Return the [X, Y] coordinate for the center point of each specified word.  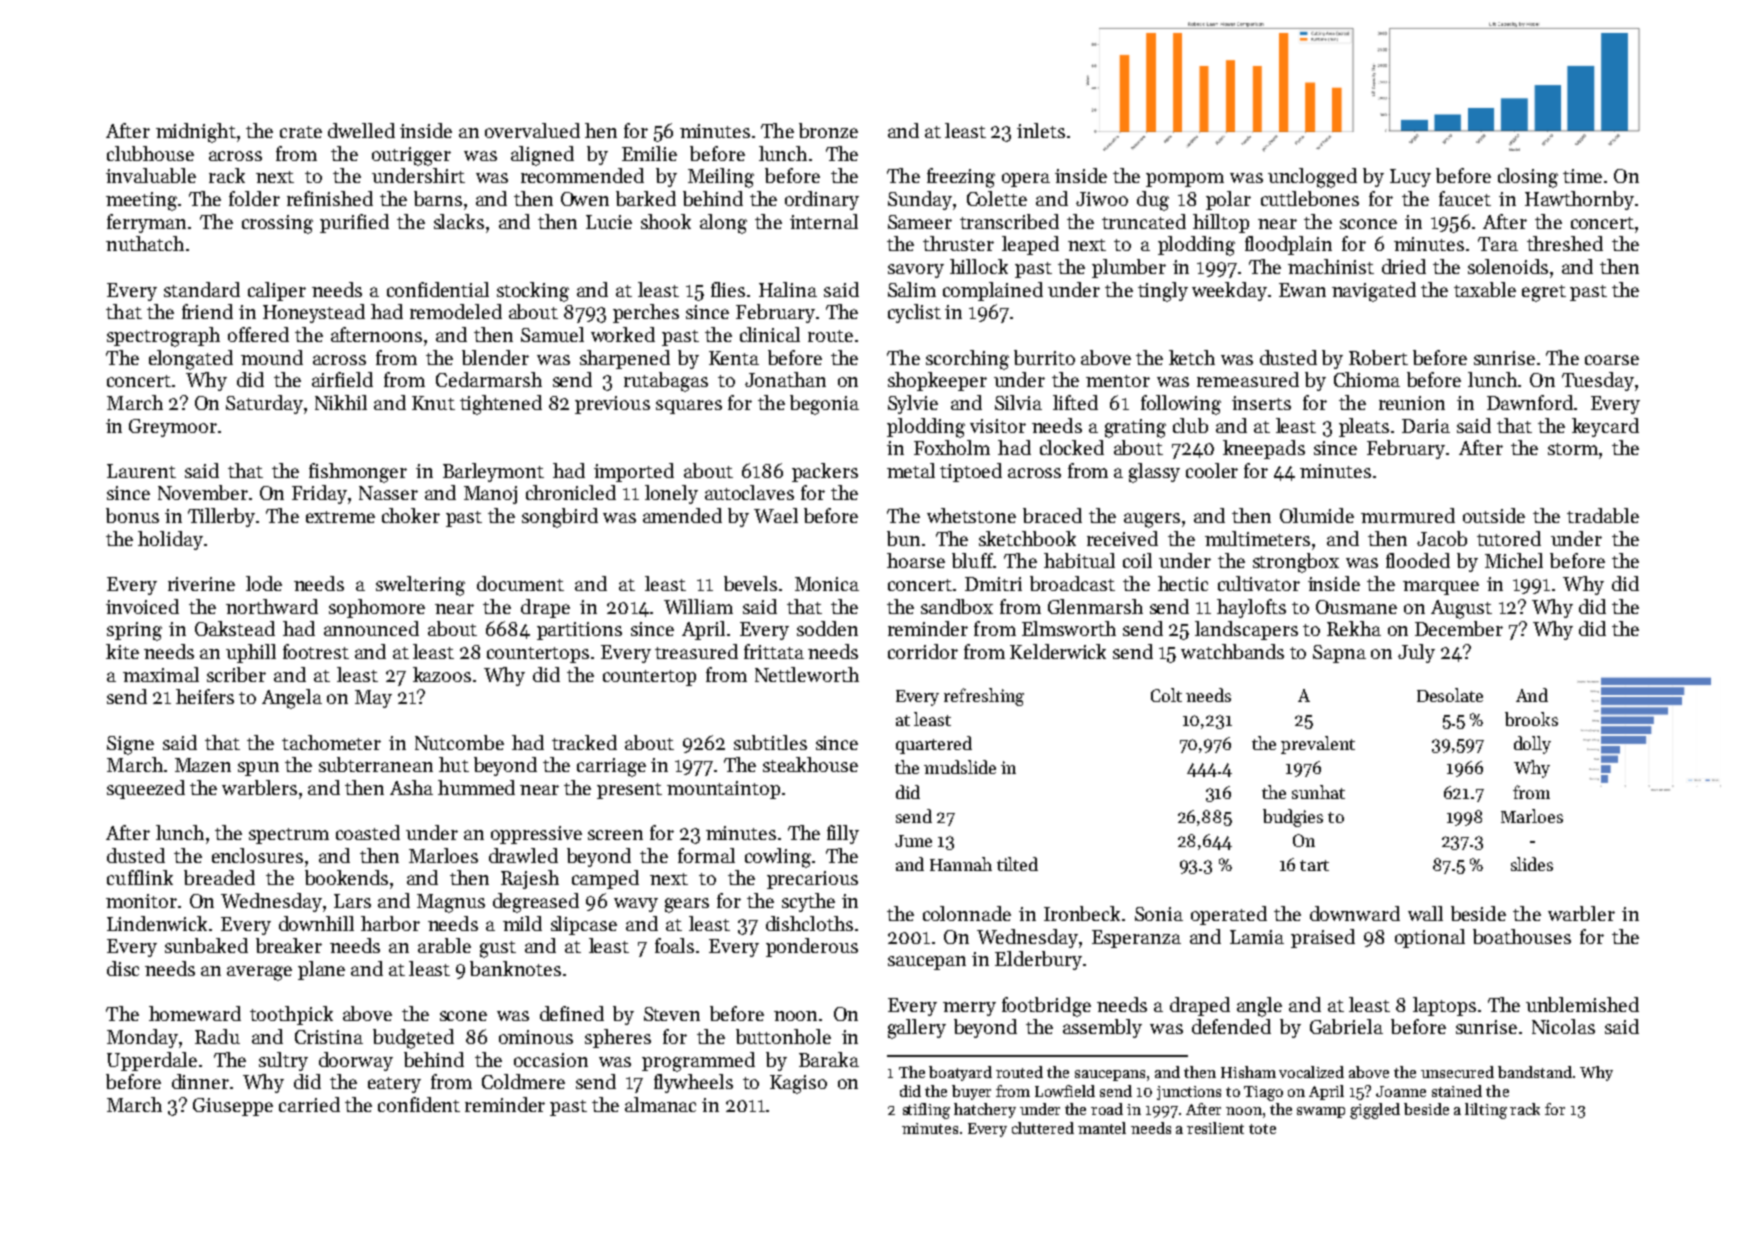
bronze [828, 130]
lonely [671, 494]
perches [646, 313]
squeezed [146, 789]
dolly [1532, 745]
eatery [394, 1085]
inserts [1261, 403]
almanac [660, 1104]
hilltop [1221, 223]
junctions [1189, 1093]
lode [264, 583]
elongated [191, 360]
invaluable [151, 175]
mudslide [960, 767]
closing [1528, 178]
